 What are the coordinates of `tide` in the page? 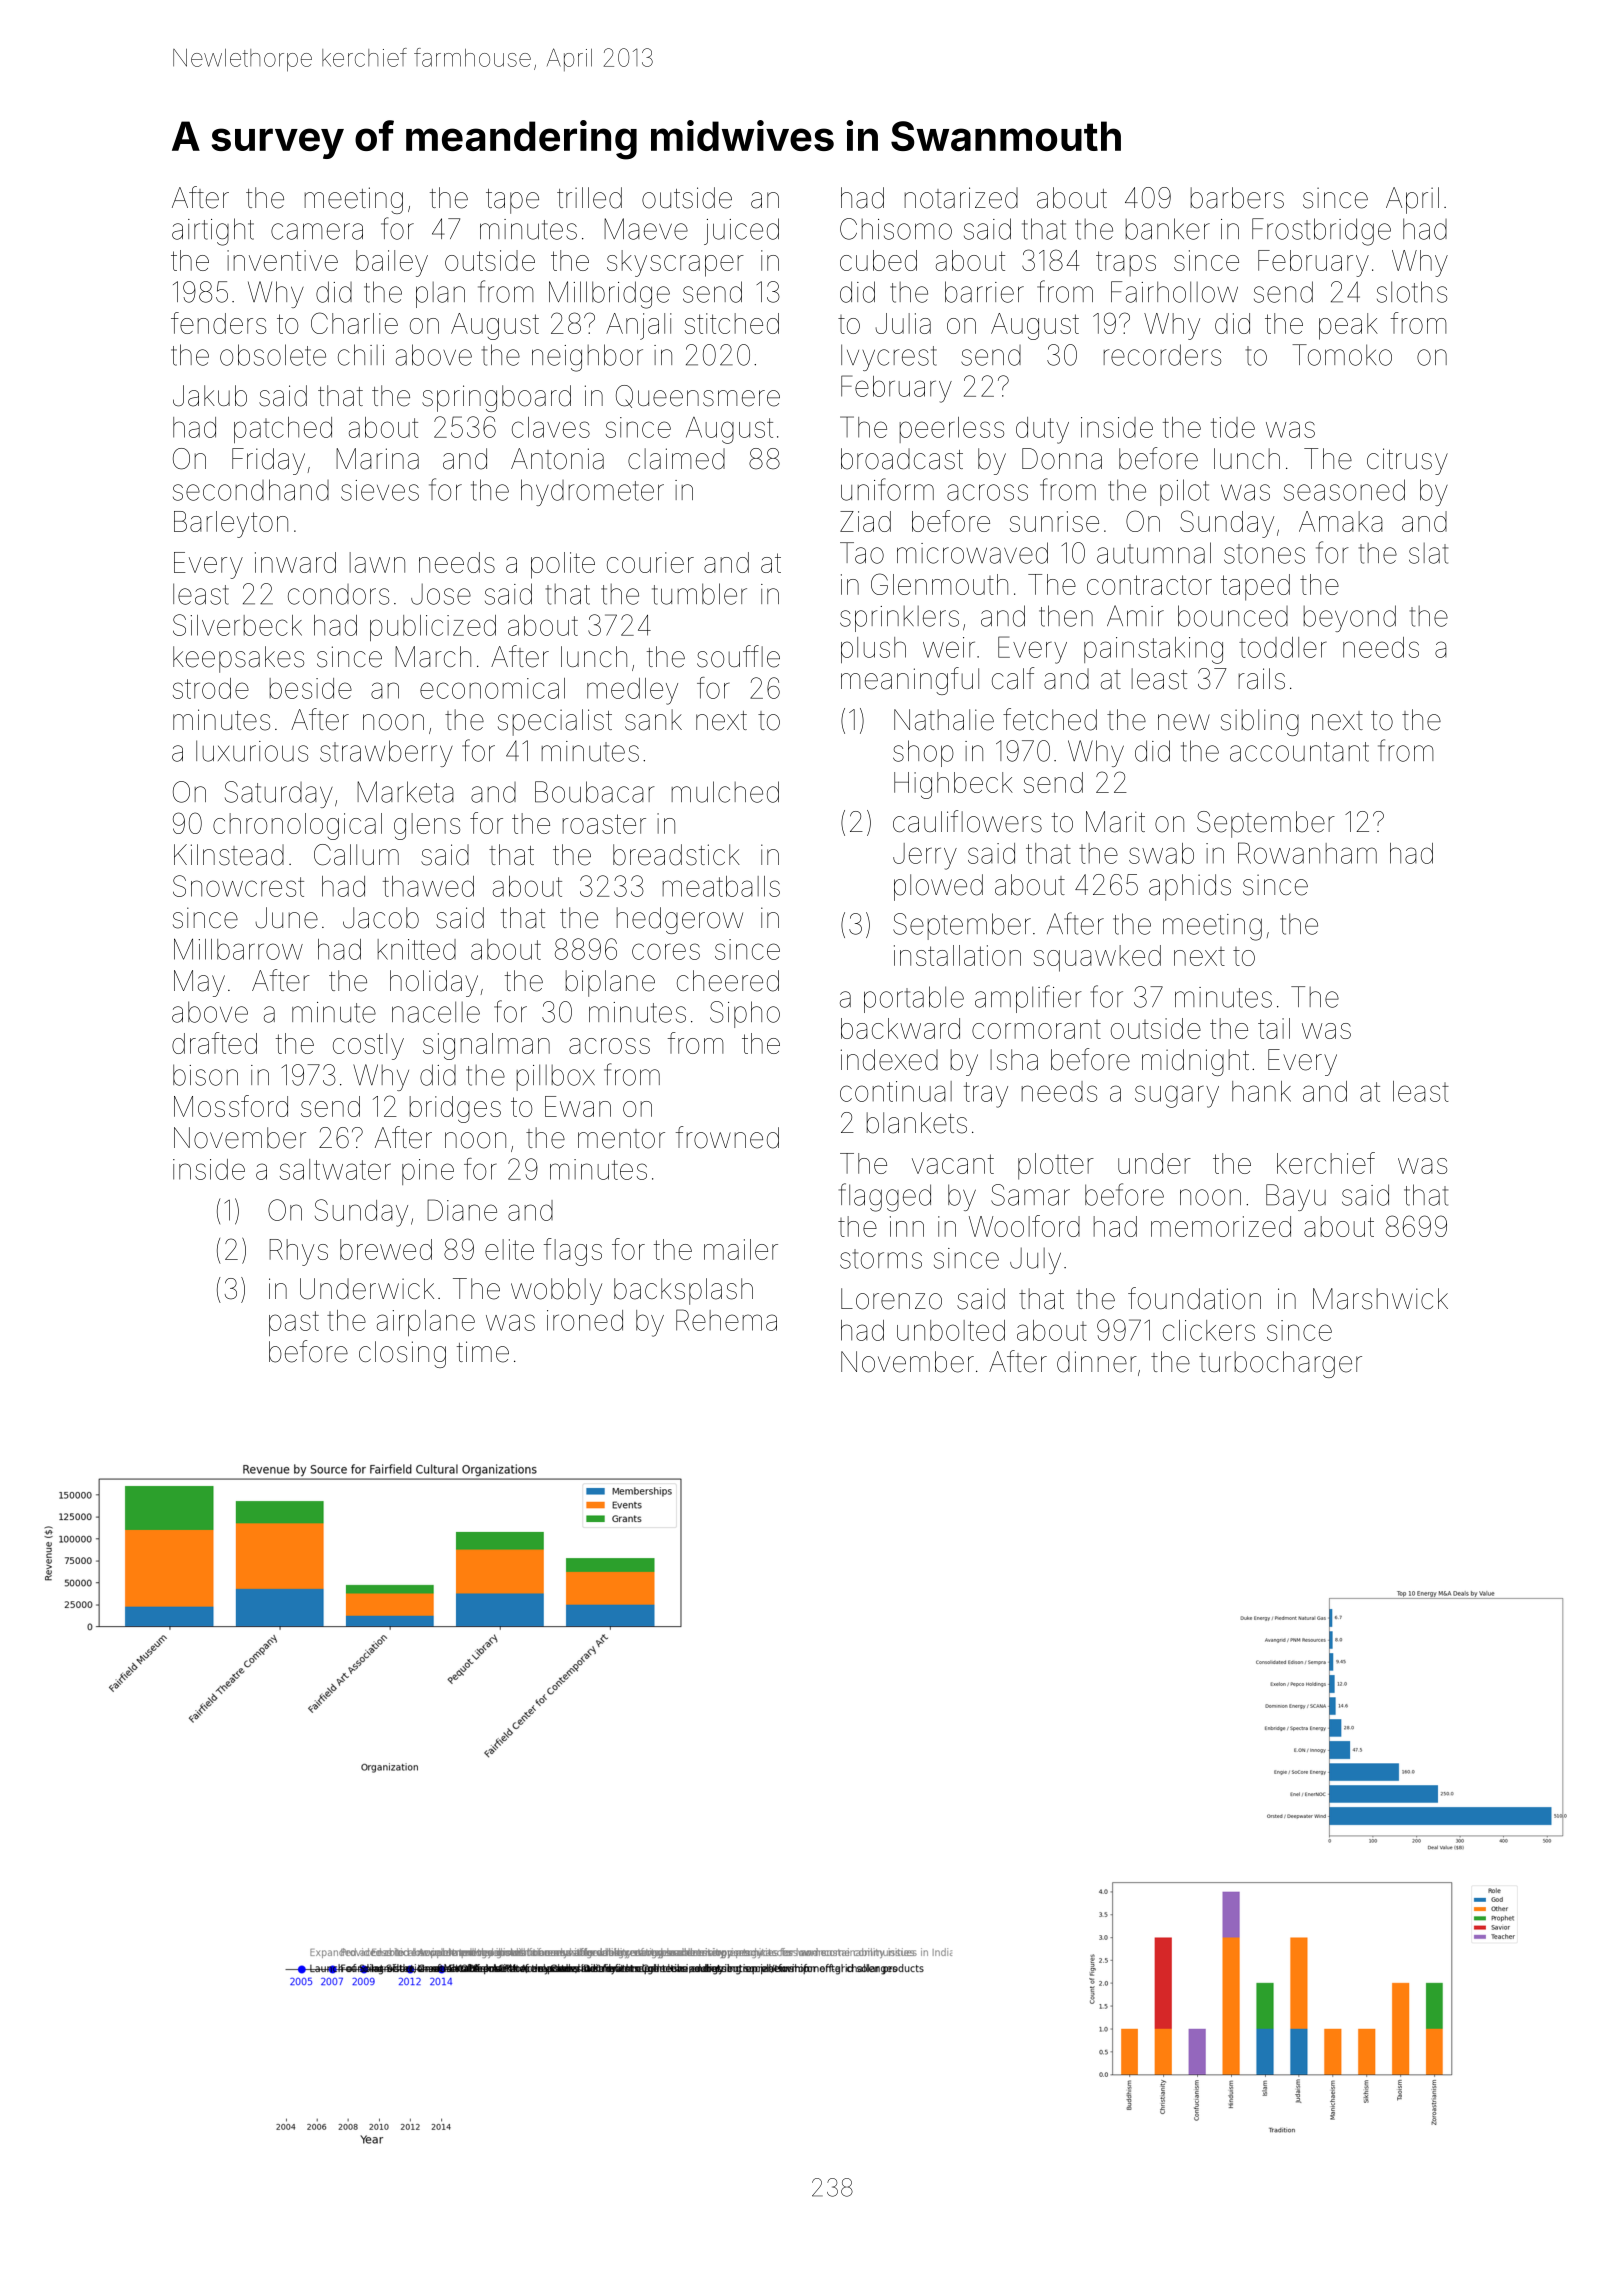 It's located at (1233, 427).
